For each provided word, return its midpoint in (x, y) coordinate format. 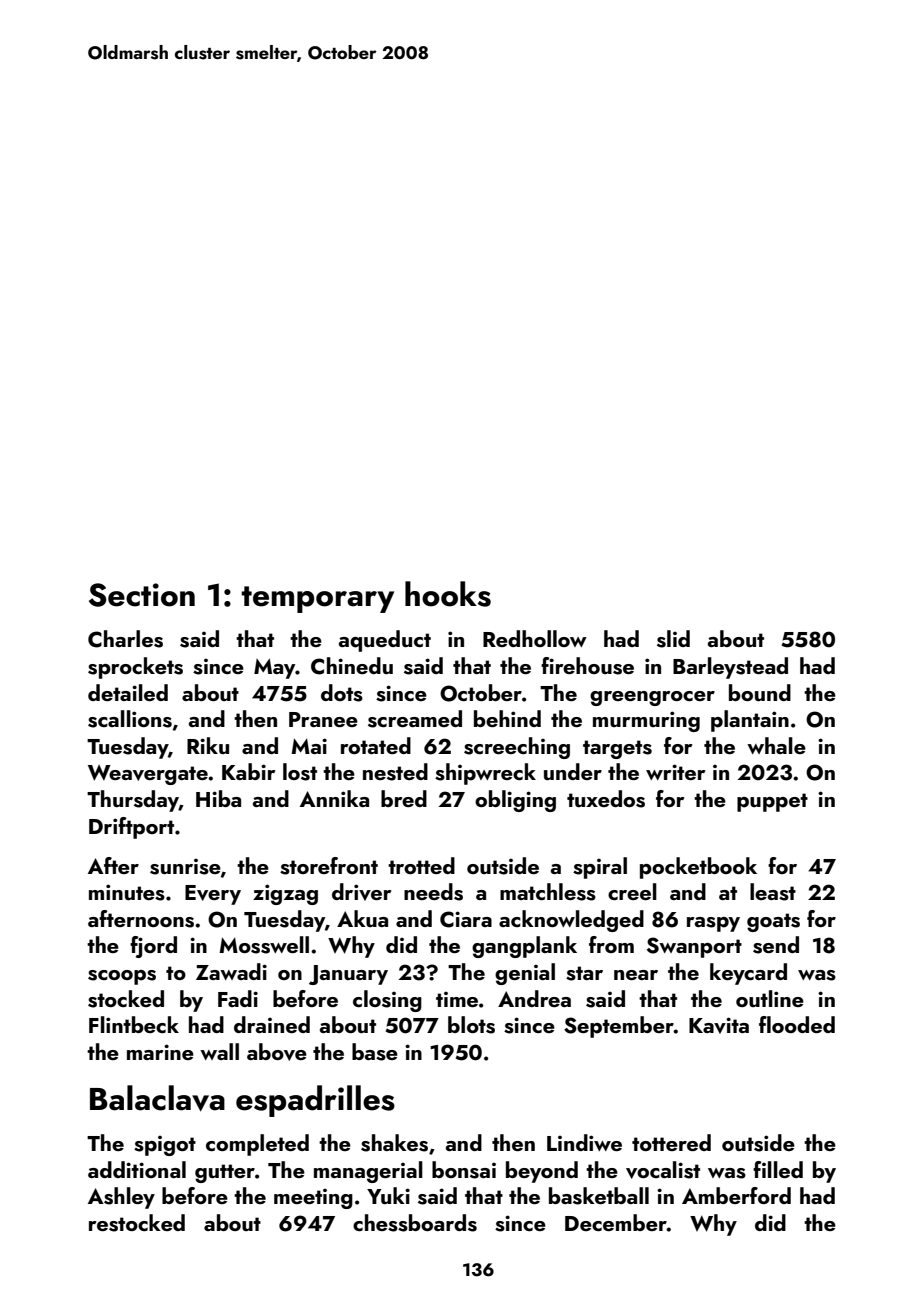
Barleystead (730, 668)
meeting (313, 1199)
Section (142, 595)
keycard (748, 974)
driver (361, 892)
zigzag (285, 894)
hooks (448, 594)
